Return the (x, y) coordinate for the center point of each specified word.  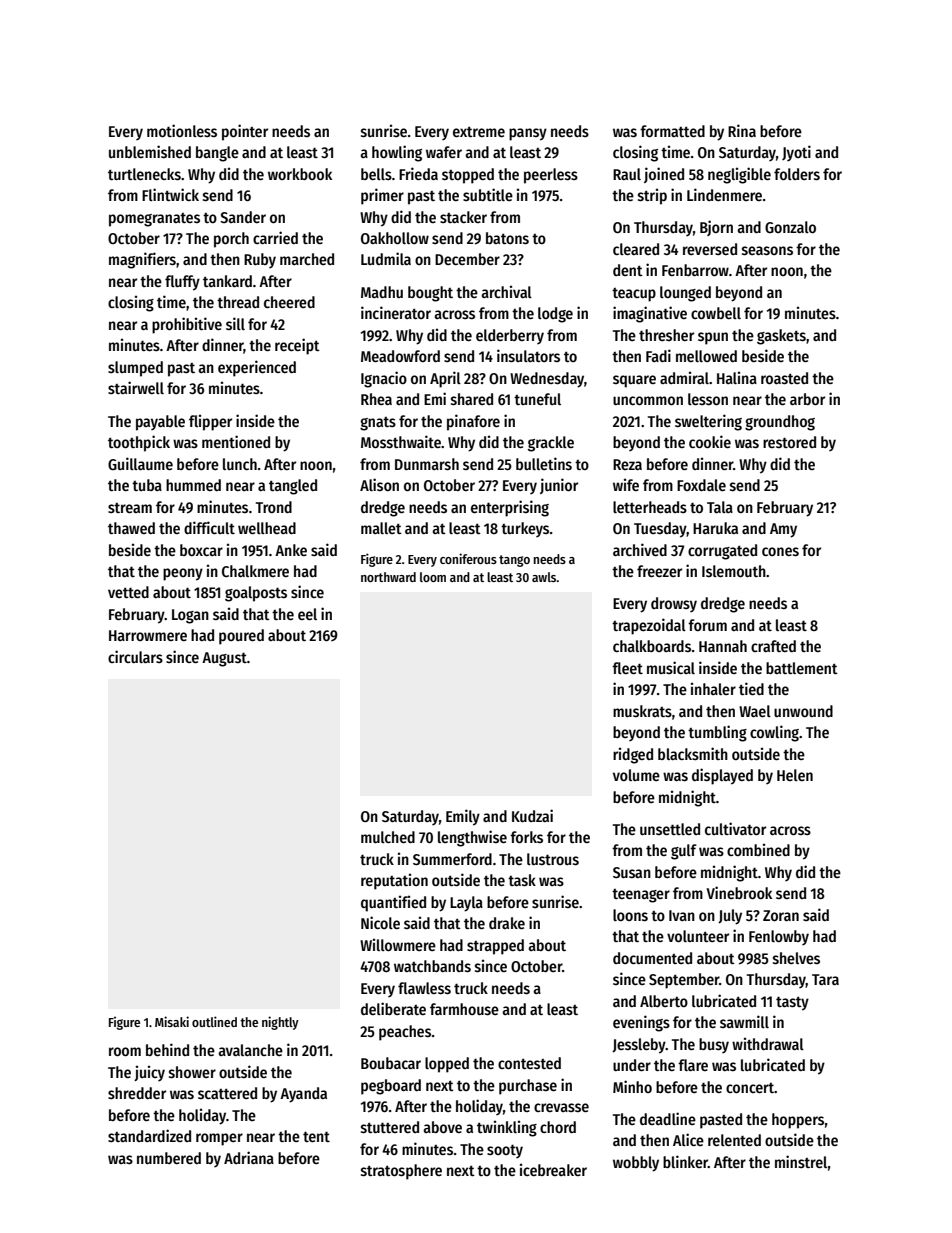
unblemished (150, 151)
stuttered (390, 1127)
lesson (708, 399)
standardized (149, 1135)
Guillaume (140, 463)
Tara (825, 979)
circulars (135, 656)
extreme (479, 131)
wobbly (636, 1164)
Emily (463, 817)
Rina (742, 130)
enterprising (510, 508)
